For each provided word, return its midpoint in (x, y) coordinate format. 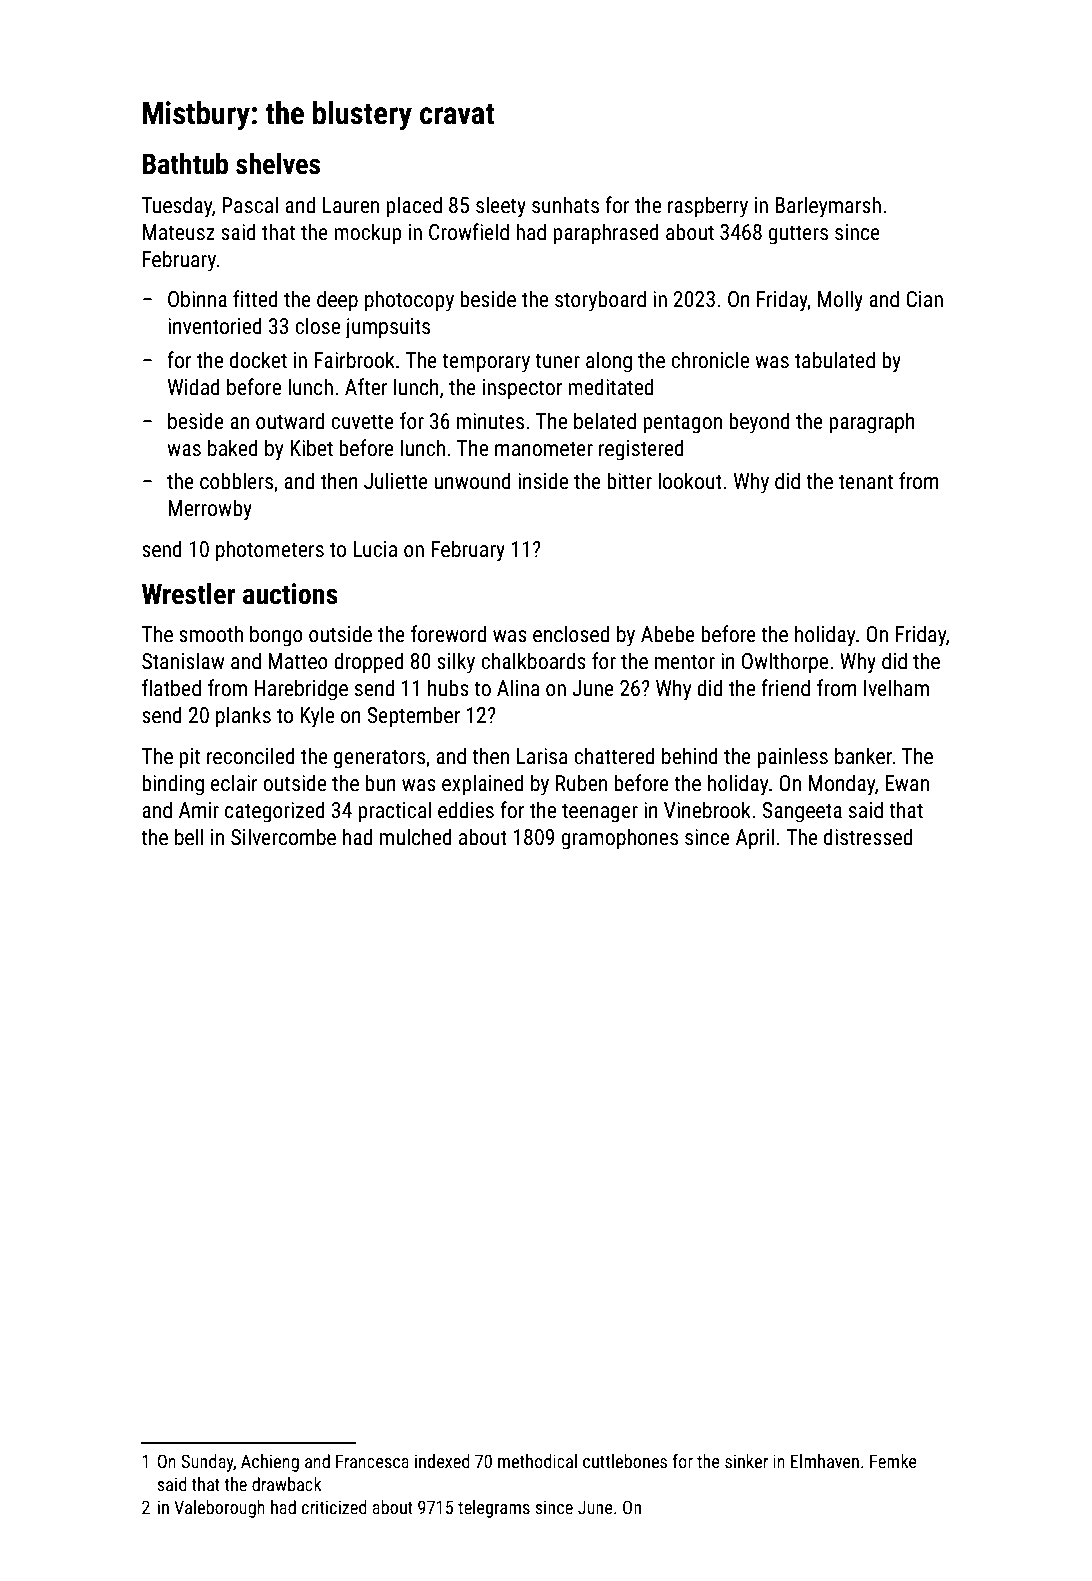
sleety (501, 207)
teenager (600, 813)
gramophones (619, 839)
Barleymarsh (828, 207)
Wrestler (188, 594)
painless (792, 758)
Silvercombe (283, 837)
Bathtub (185, 164)
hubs (448, 688)
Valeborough (219, 1509)
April (755, 839)
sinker (746, 1461)
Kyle (317, 717)
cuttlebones (625, 1461)
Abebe (668, 634)
